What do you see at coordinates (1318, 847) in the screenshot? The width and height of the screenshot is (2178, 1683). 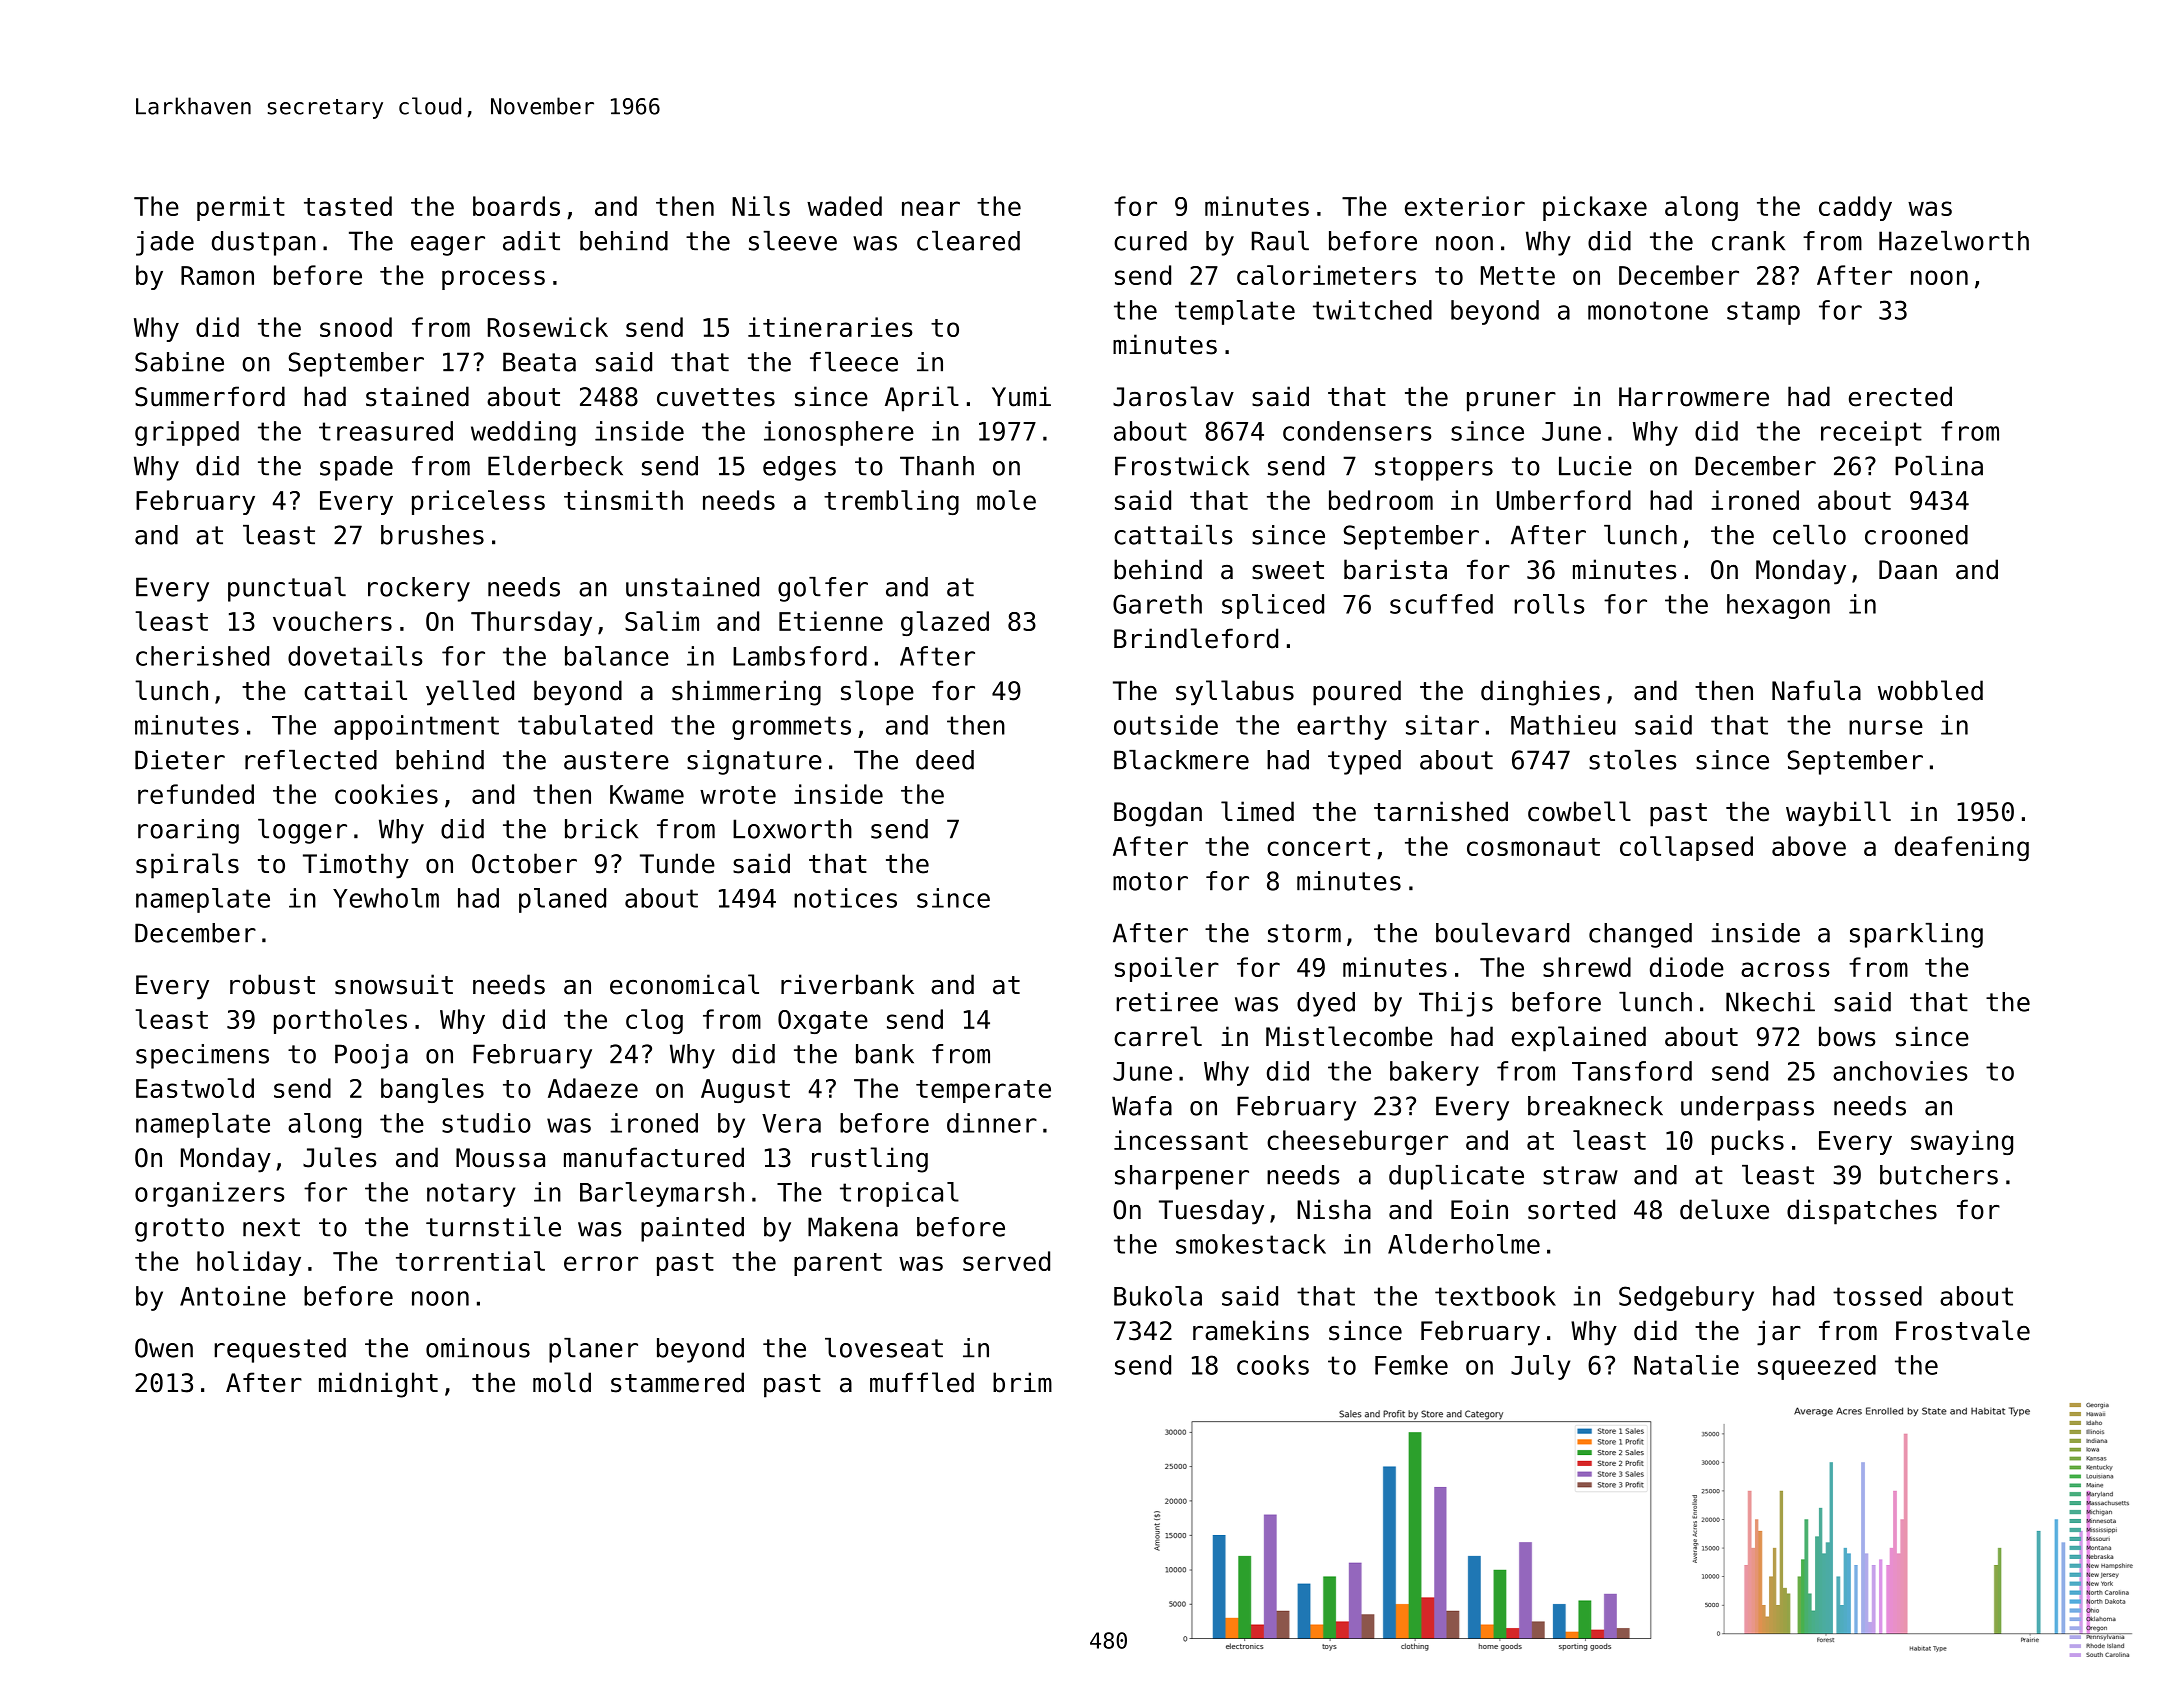 I see `concert` at bounding box center [1318, 847].
